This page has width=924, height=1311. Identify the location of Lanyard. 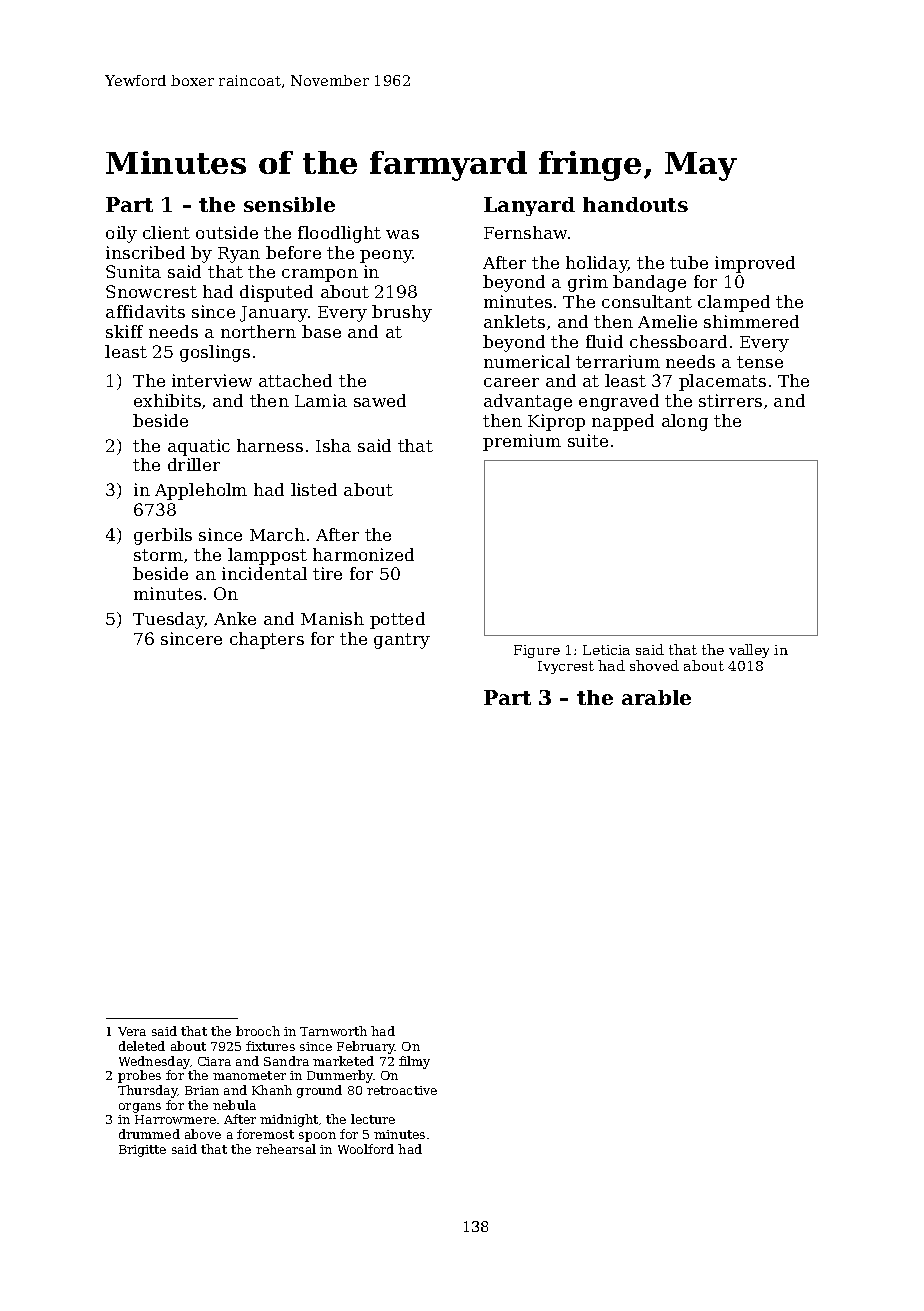
(529, 206).
